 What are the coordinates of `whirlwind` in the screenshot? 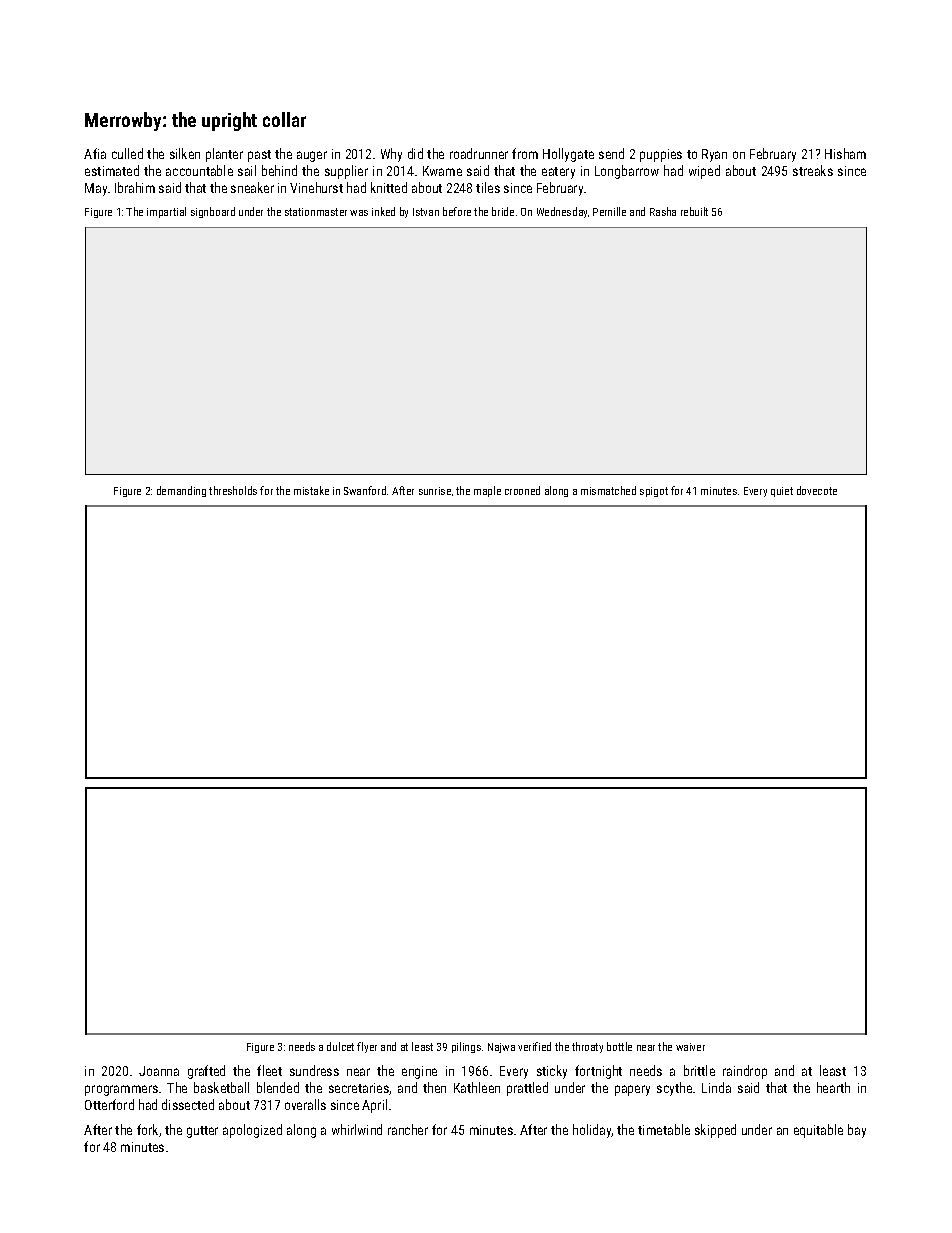 It's located at (357, 1129).
